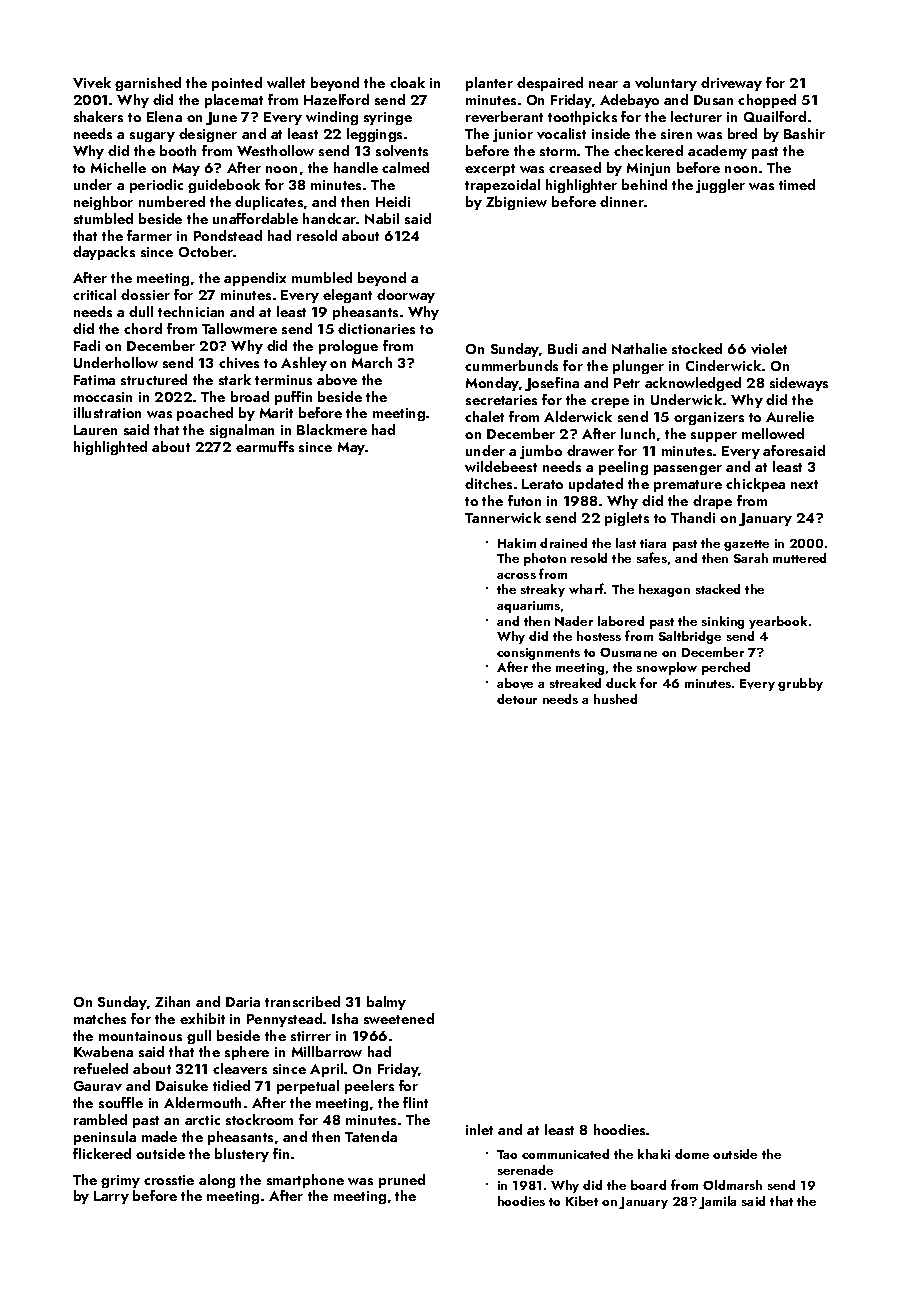 The height and width of the document is (1316, 908). I want to click on highlighted, so click(110, 448).
